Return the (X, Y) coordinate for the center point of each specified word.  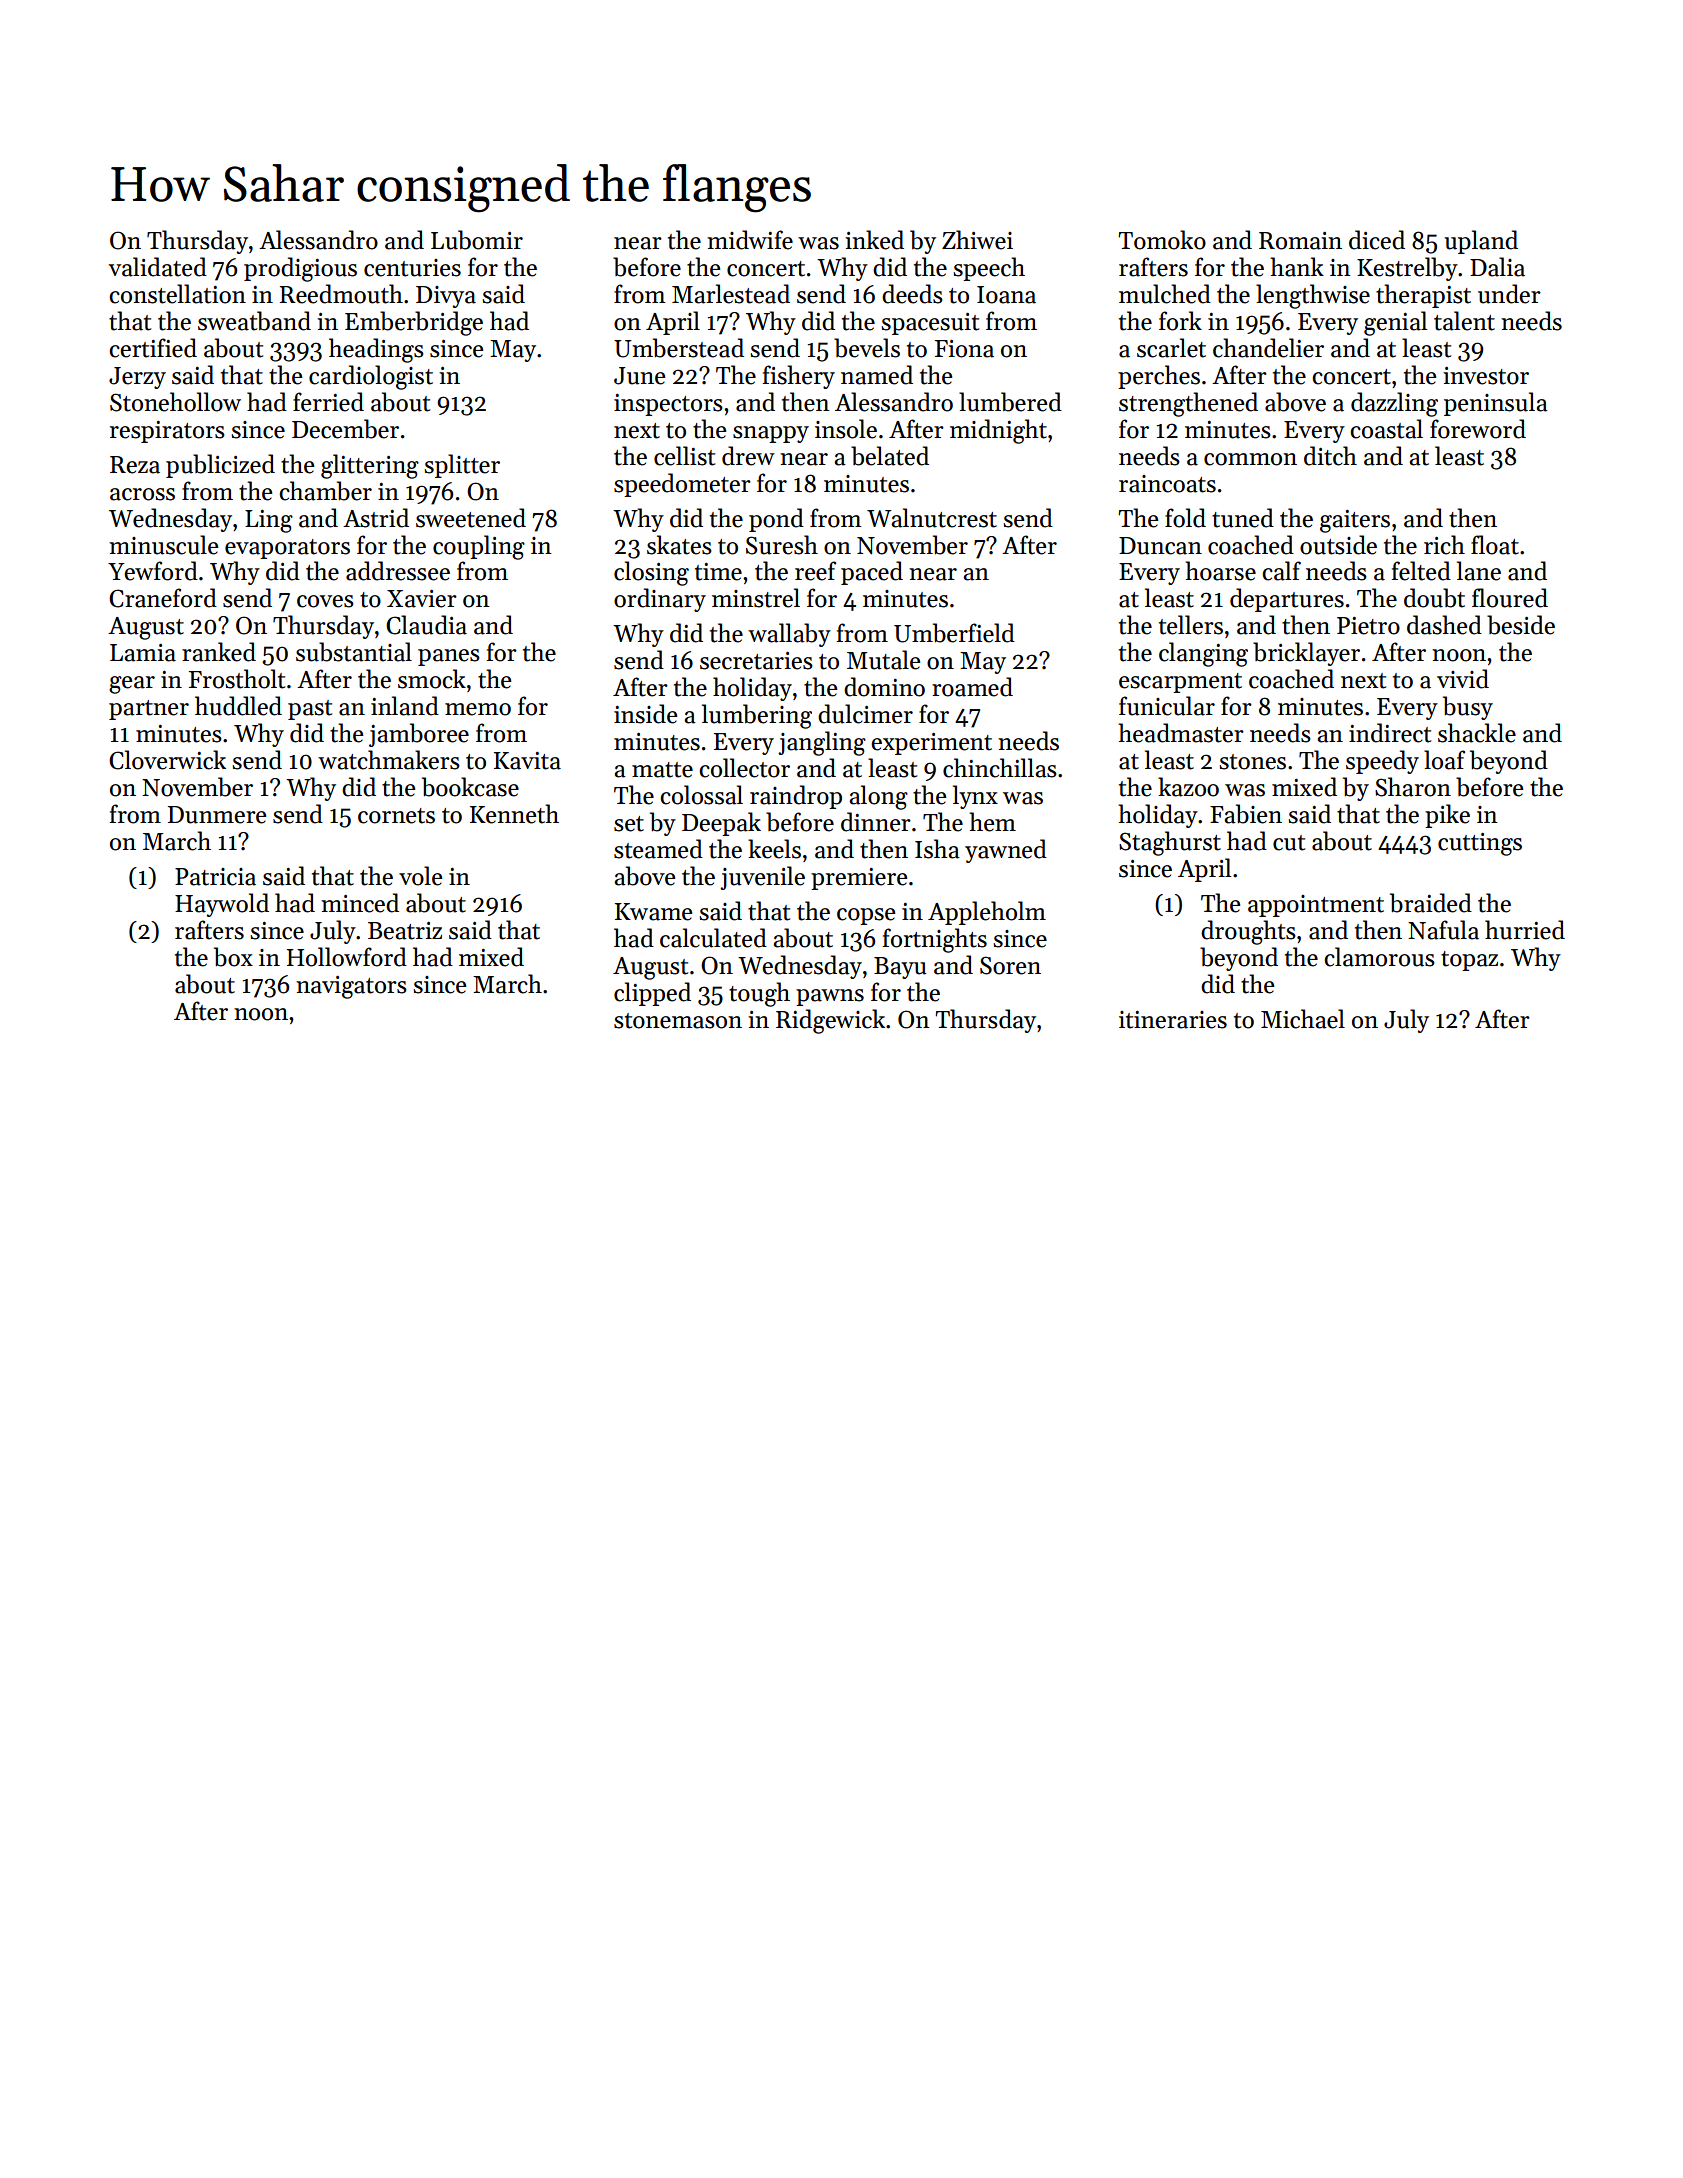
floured (1510, 598)
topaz (1469, 961)
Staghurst (1170, 843)
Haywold (222, 905)
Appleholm (987, 913)
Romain (1300, 241)
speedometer (682, 485)
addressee (398, 571)
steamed (658, 849)
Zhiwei (977, 240)
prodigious (300, 269)
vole (420, 876)
